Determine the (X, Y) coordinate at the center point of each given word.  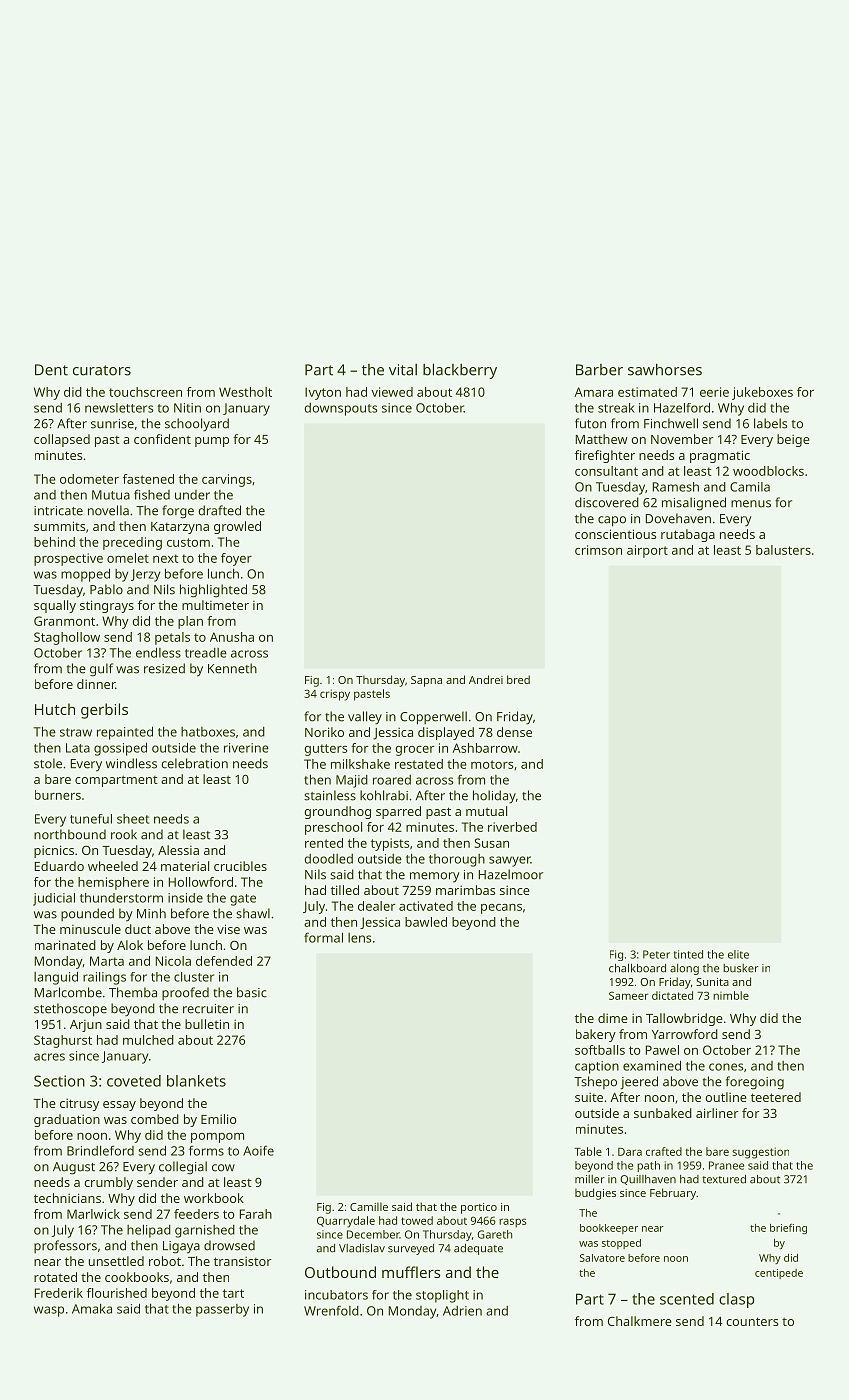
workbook (214, 1198)
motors (492, 764)
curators (102, 370)
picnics (54, 851)
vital (403, 370)
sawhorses (665, 369)
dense (514, 732)
